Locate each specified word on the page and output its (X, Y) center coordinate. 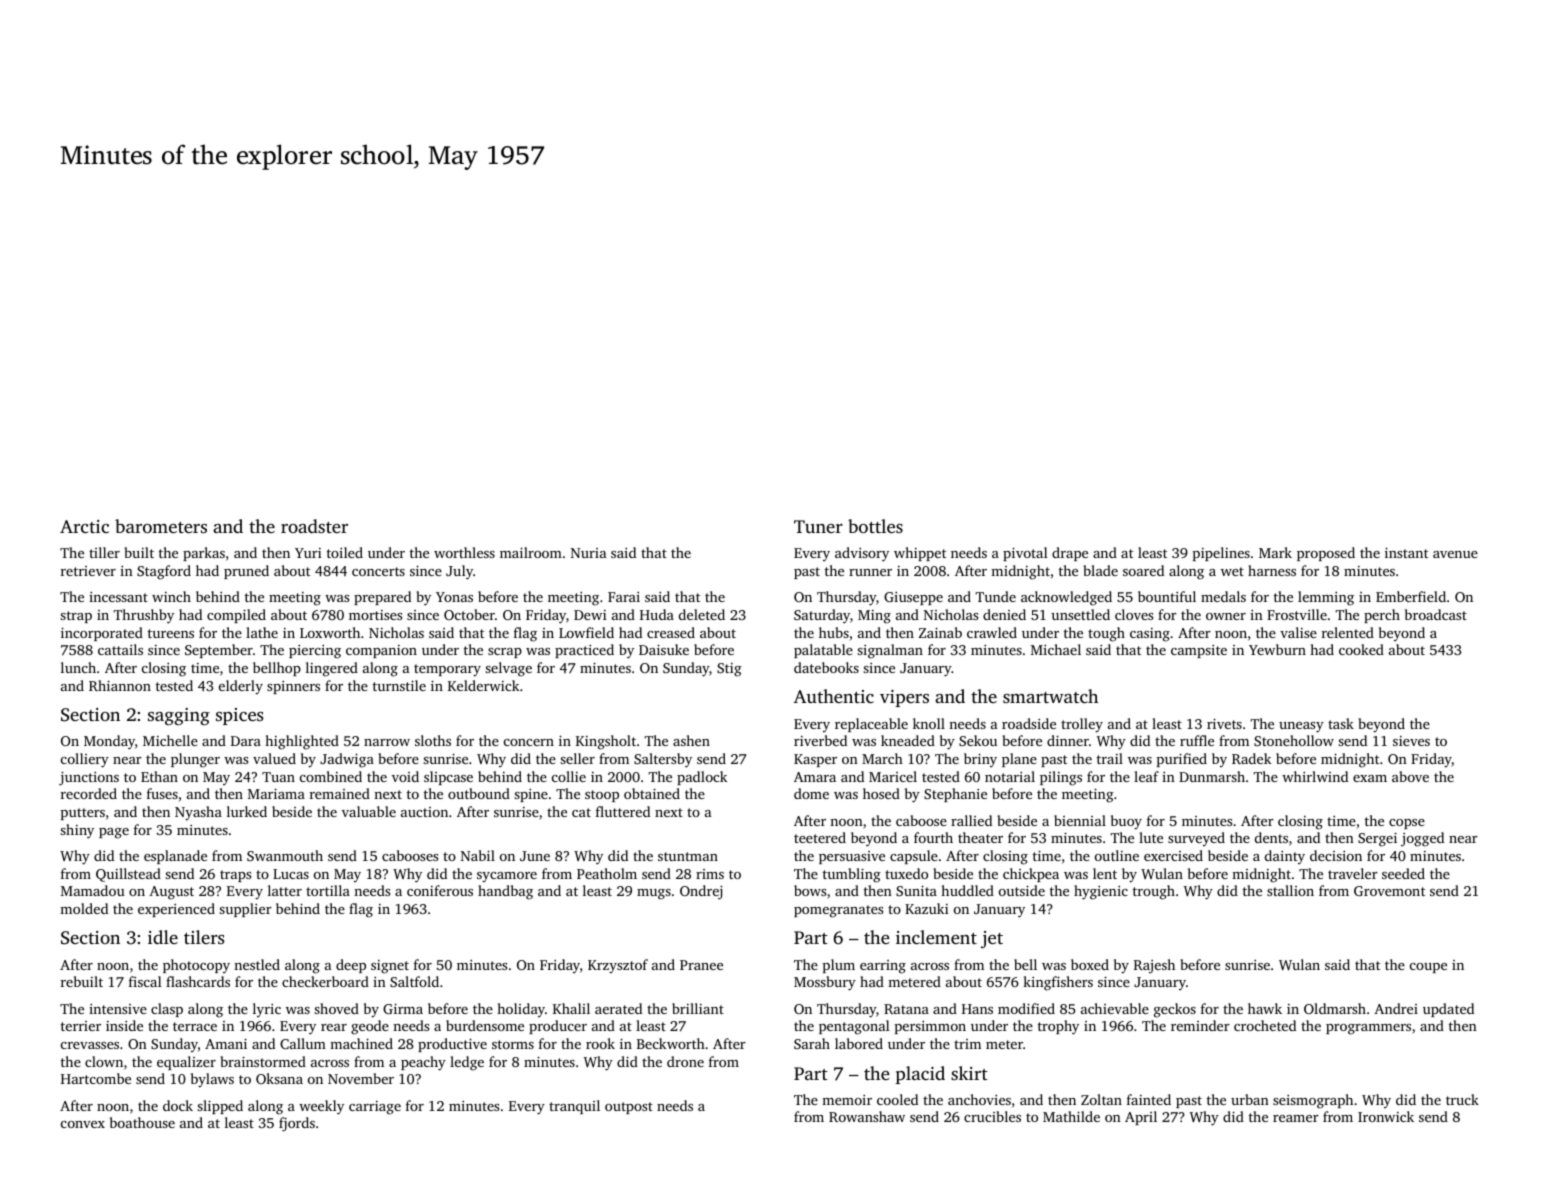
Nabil (477, 855)
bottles (875, 526)
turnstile (399, 685)
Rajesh (1154, 966)
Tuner (818, 526)
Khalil (571, 1008)
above (1410, 776)
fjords (297, 1124)
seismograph (1313, 1101)
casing (1150, 635)
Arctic (84, 526)
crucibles (992, 1116)
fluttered (623, 811)
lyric (267, 1010)
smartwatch (1050, 696)
